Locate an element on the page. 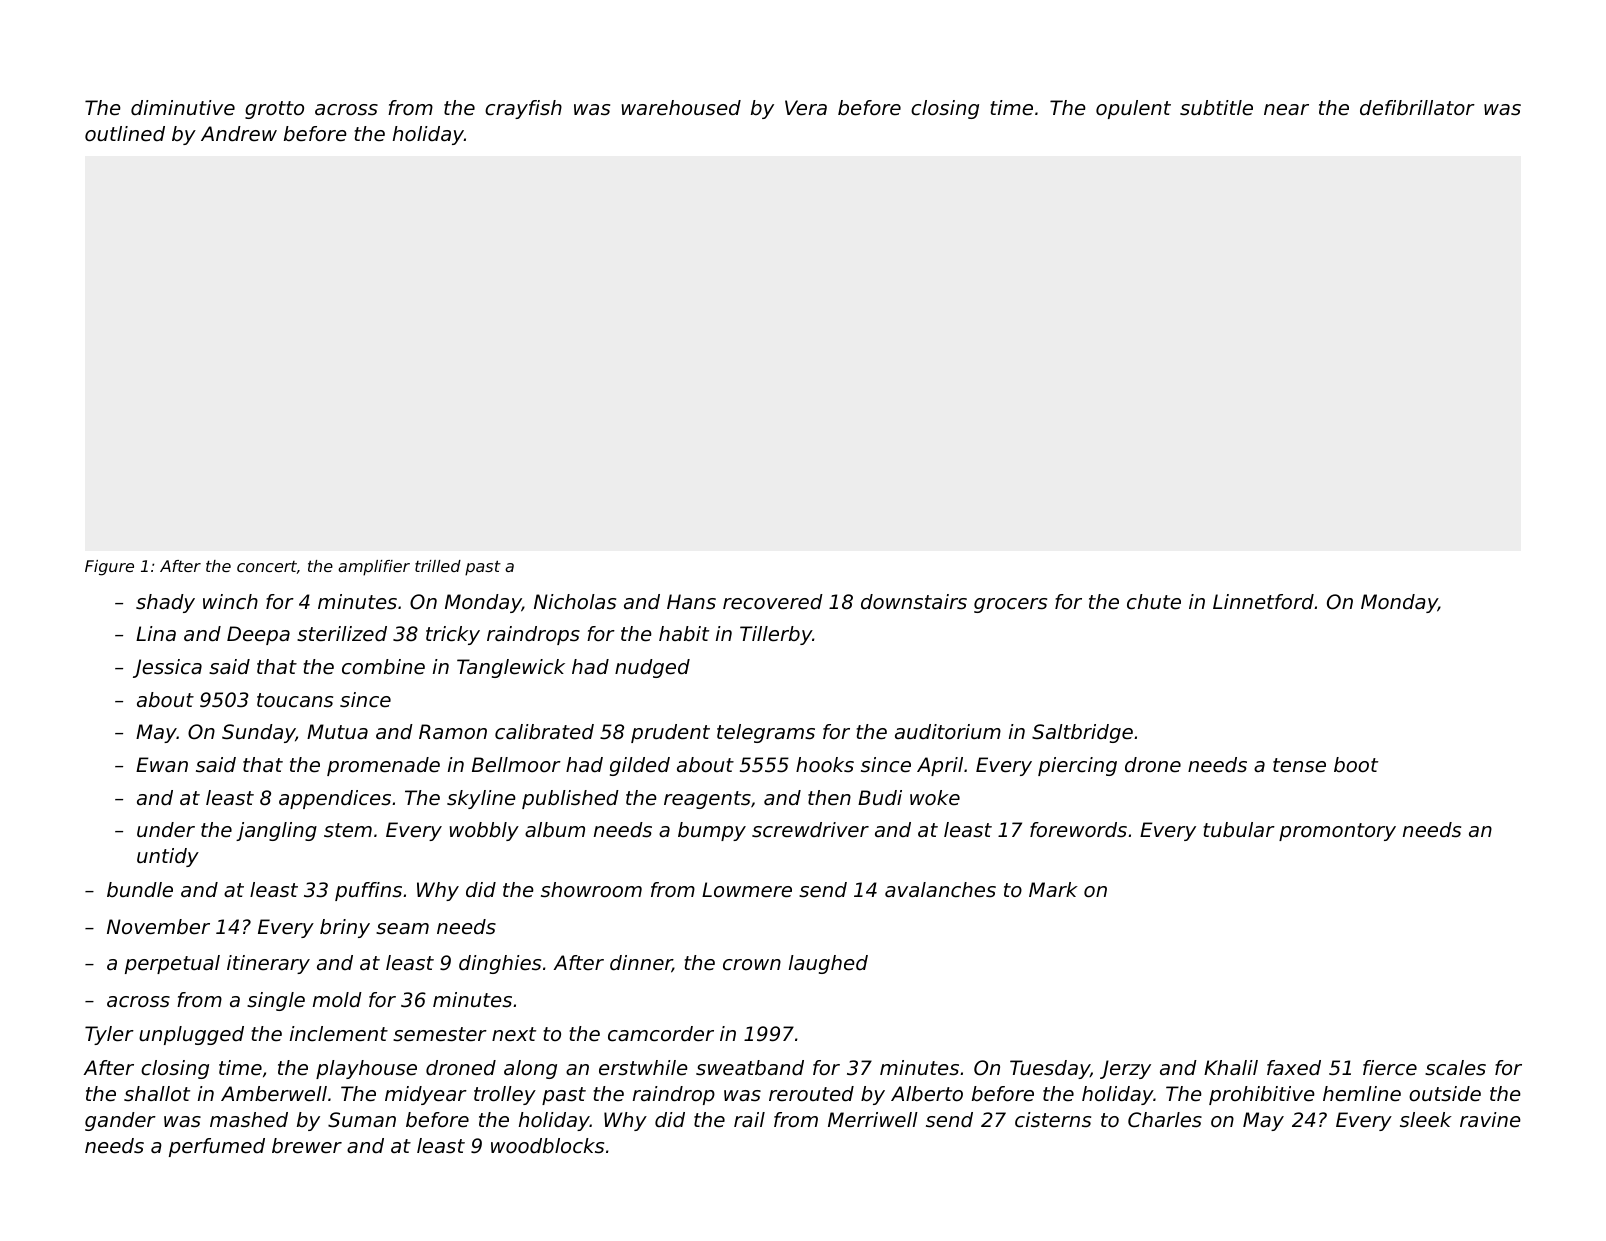 This image has width=1606, height=1241. tubular is located at coordinates (1239, 830).
